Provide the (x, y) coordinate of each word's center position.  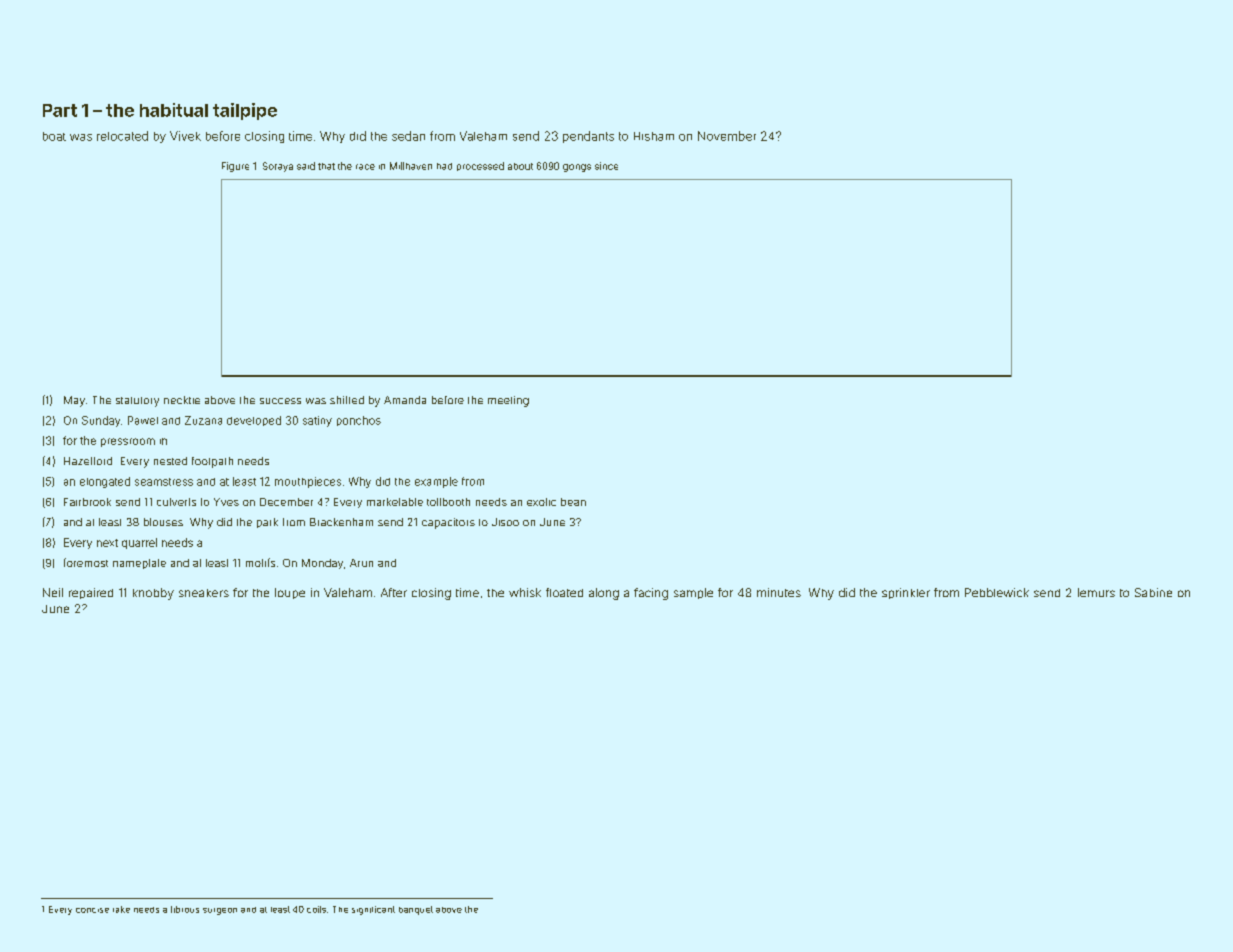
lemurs (1096, 592)
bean (573, 502)
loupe (290, 593)
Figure (235, 167)
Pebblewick (997, 592)
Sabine (1153, 592)
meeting (508, 401)
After (394, 592)
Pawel (143, 420)
